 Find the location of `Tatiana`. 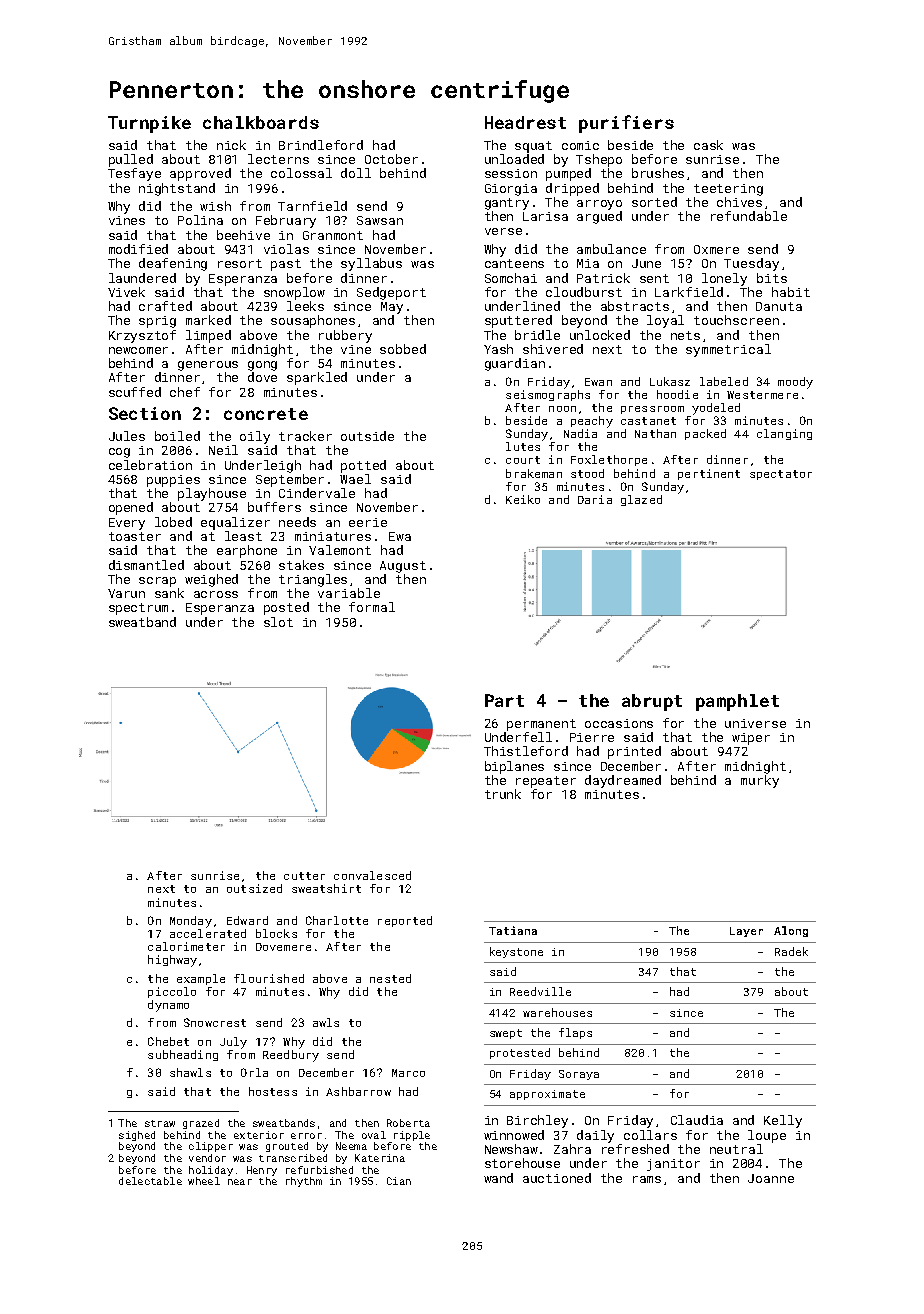

Tatiana is located at coordinates (513, 930).
